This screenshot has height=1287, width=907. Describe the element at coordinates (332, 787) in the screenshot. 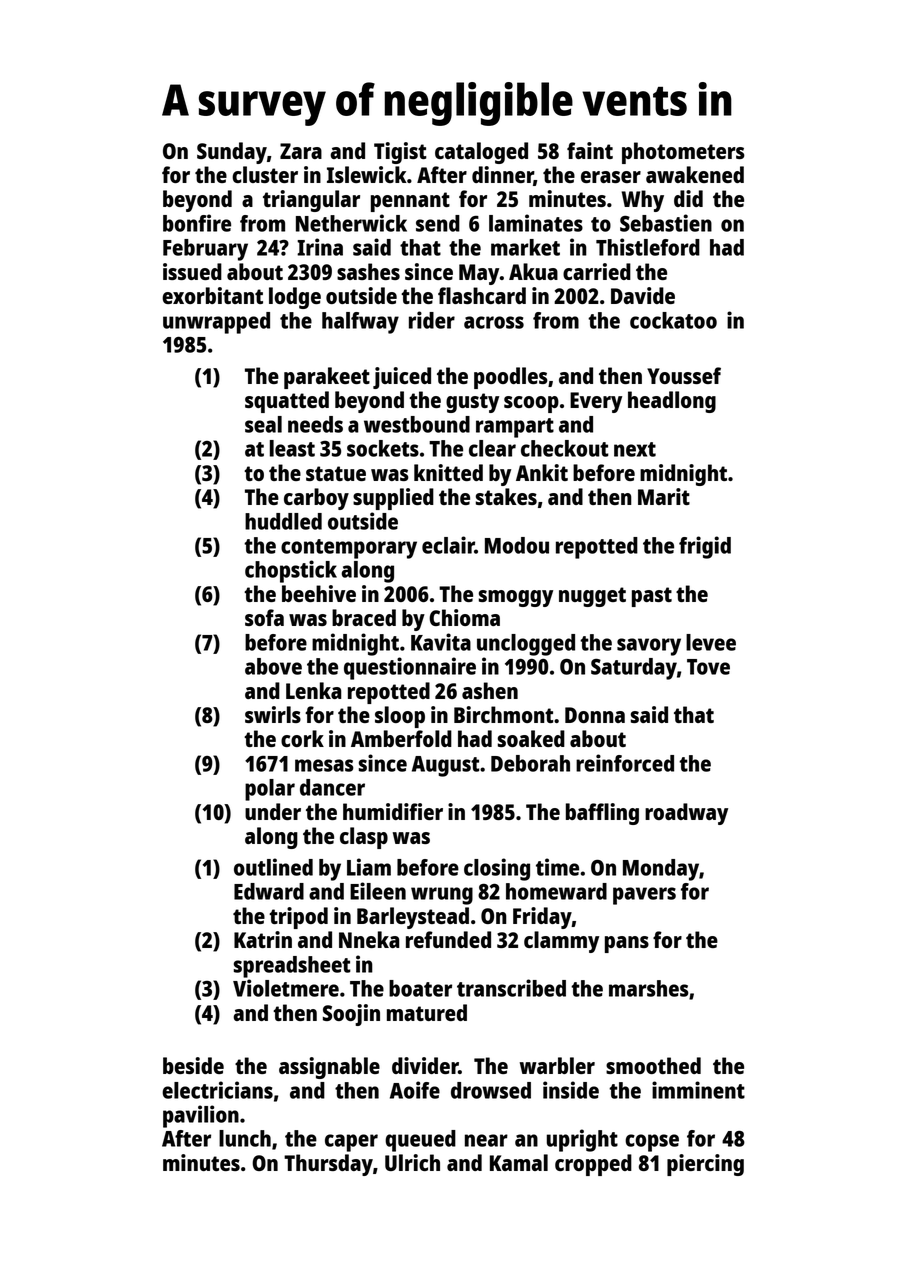

I see `dancer` at that location.
